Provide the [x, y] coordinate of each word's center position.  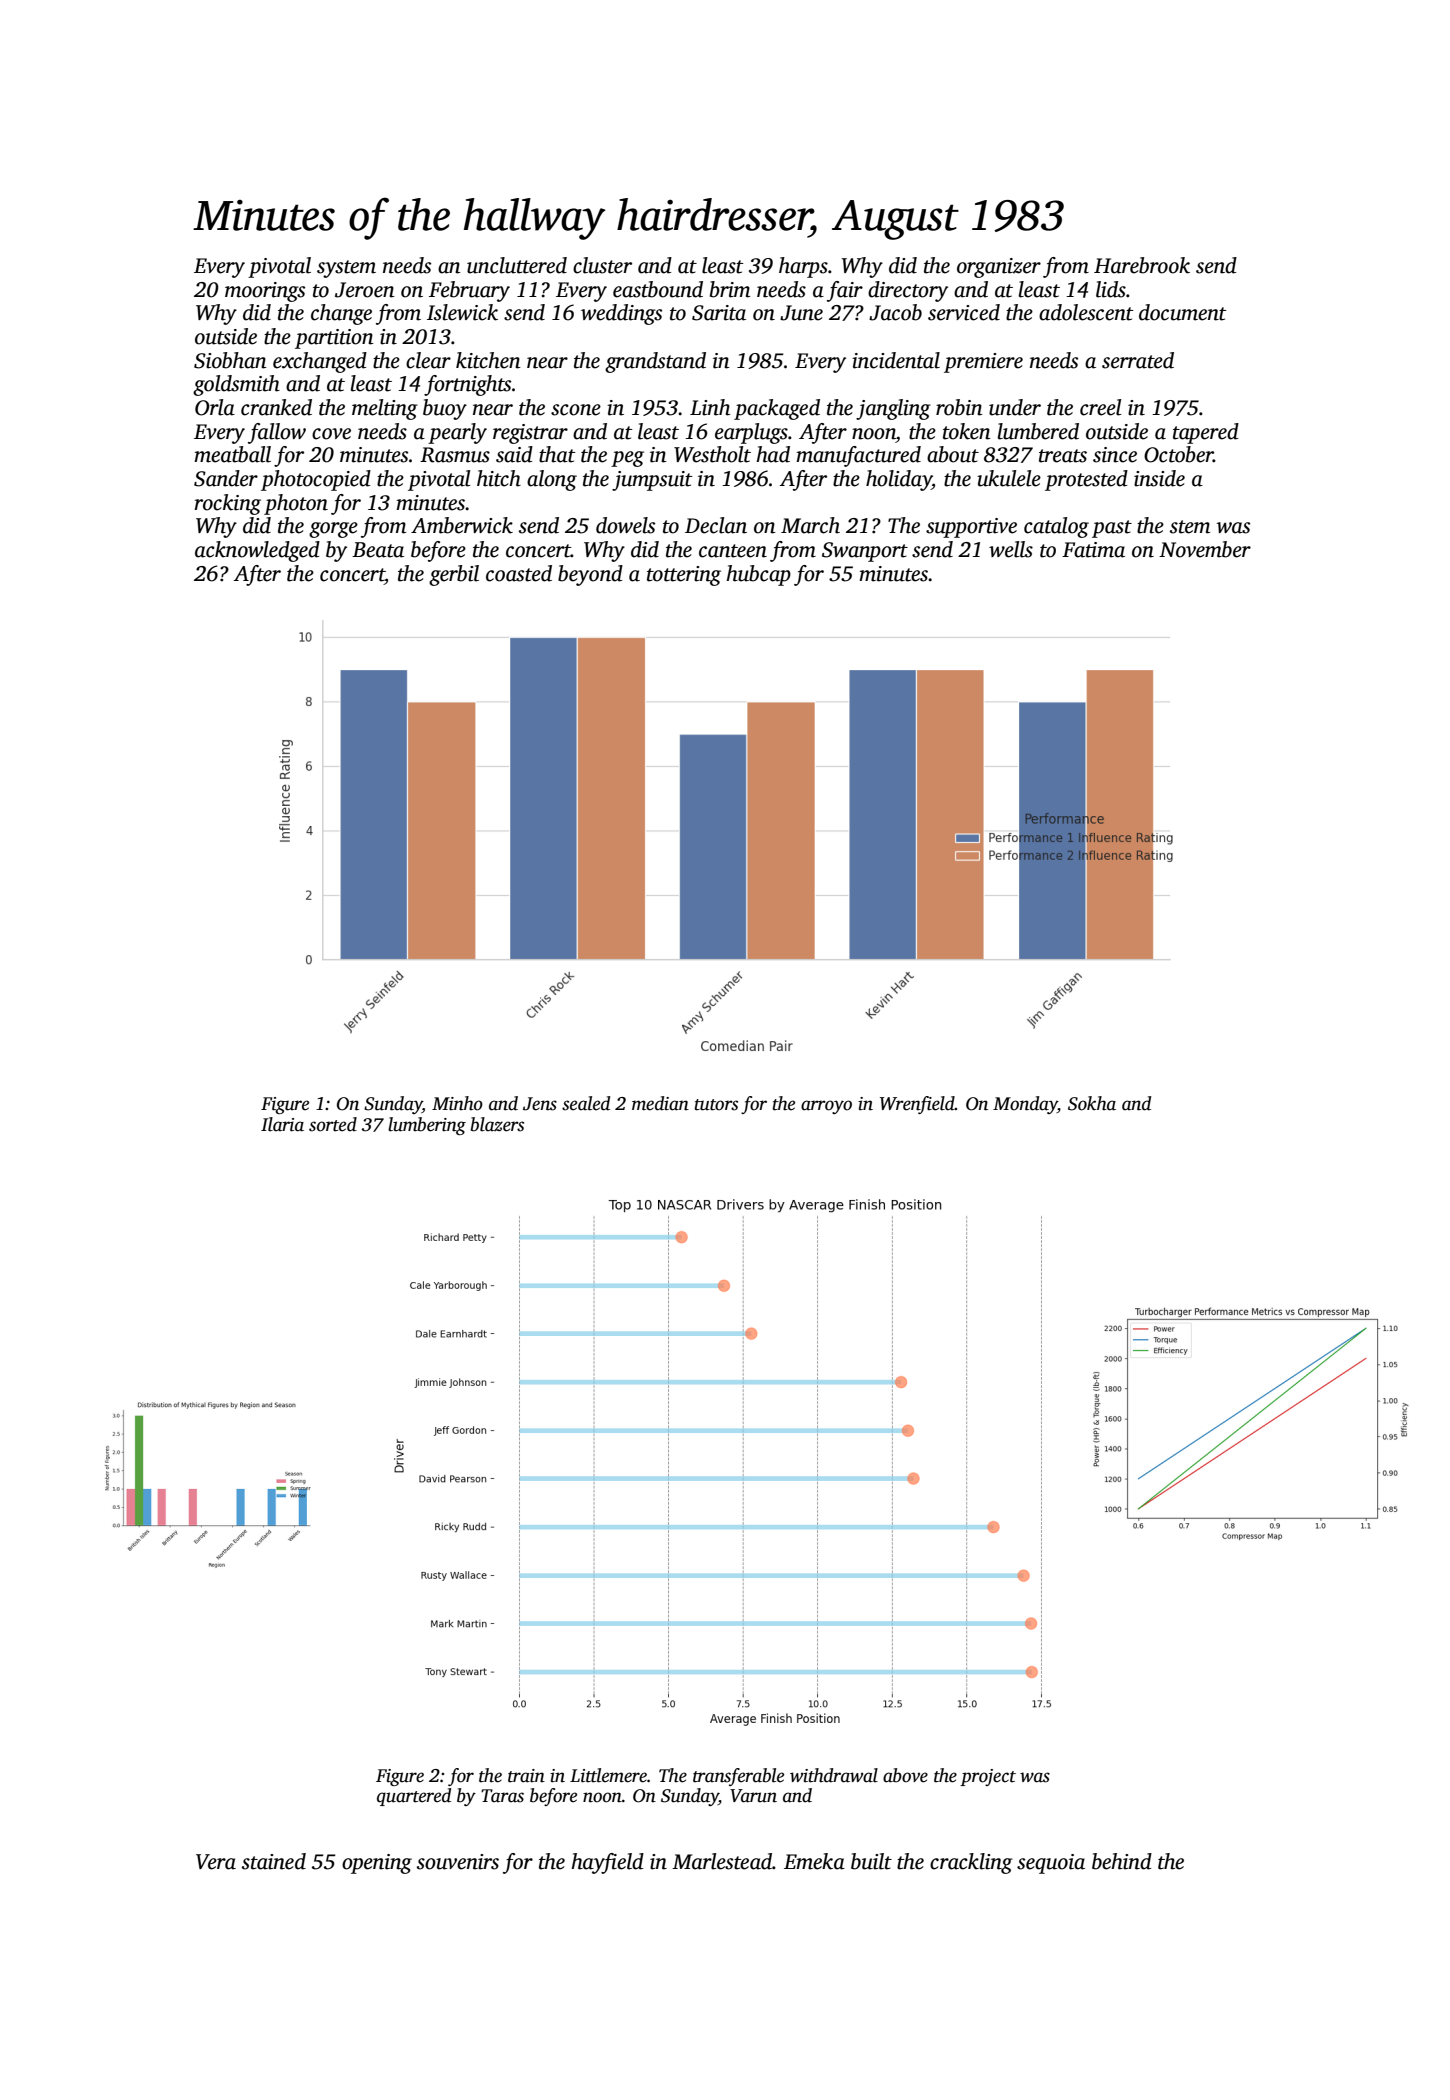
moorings [265, 292]
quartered [414, 1797]
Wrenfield [917, 1105]
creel [1101, 407]
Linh [710, 407]
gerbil [454, 575]
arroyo [826, 1107]
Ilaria [282, 1124]
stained [274, 1861]
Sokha [1092, 1103]
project [988, 1777]
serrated [1138, 360]
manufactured [858, 456]
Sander [226, 478]
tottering [684, 576]
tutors [716, 1105]
